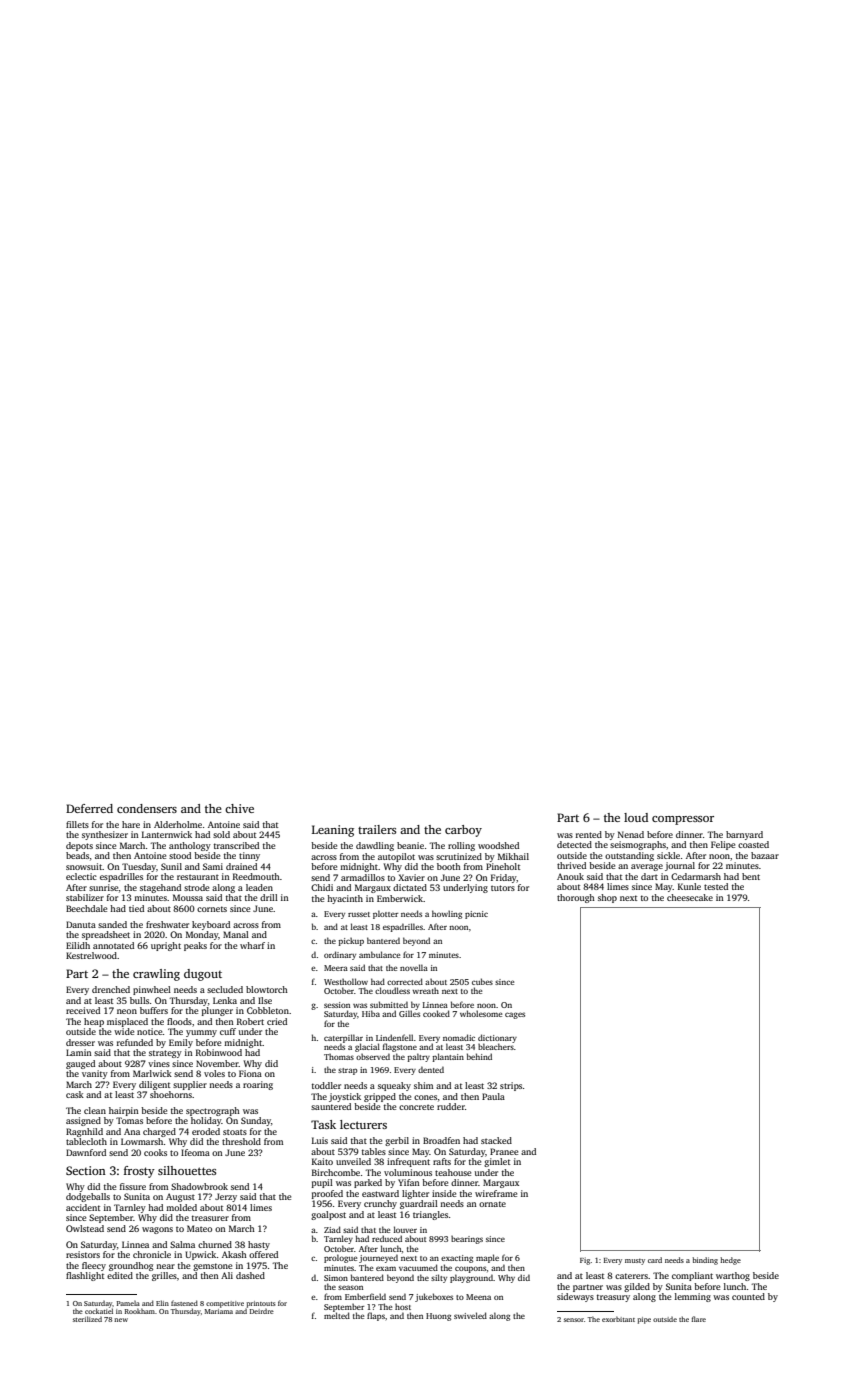  Describe the element at coordinates (377, 829) in the screenshot. I see `trailers` at that location.
